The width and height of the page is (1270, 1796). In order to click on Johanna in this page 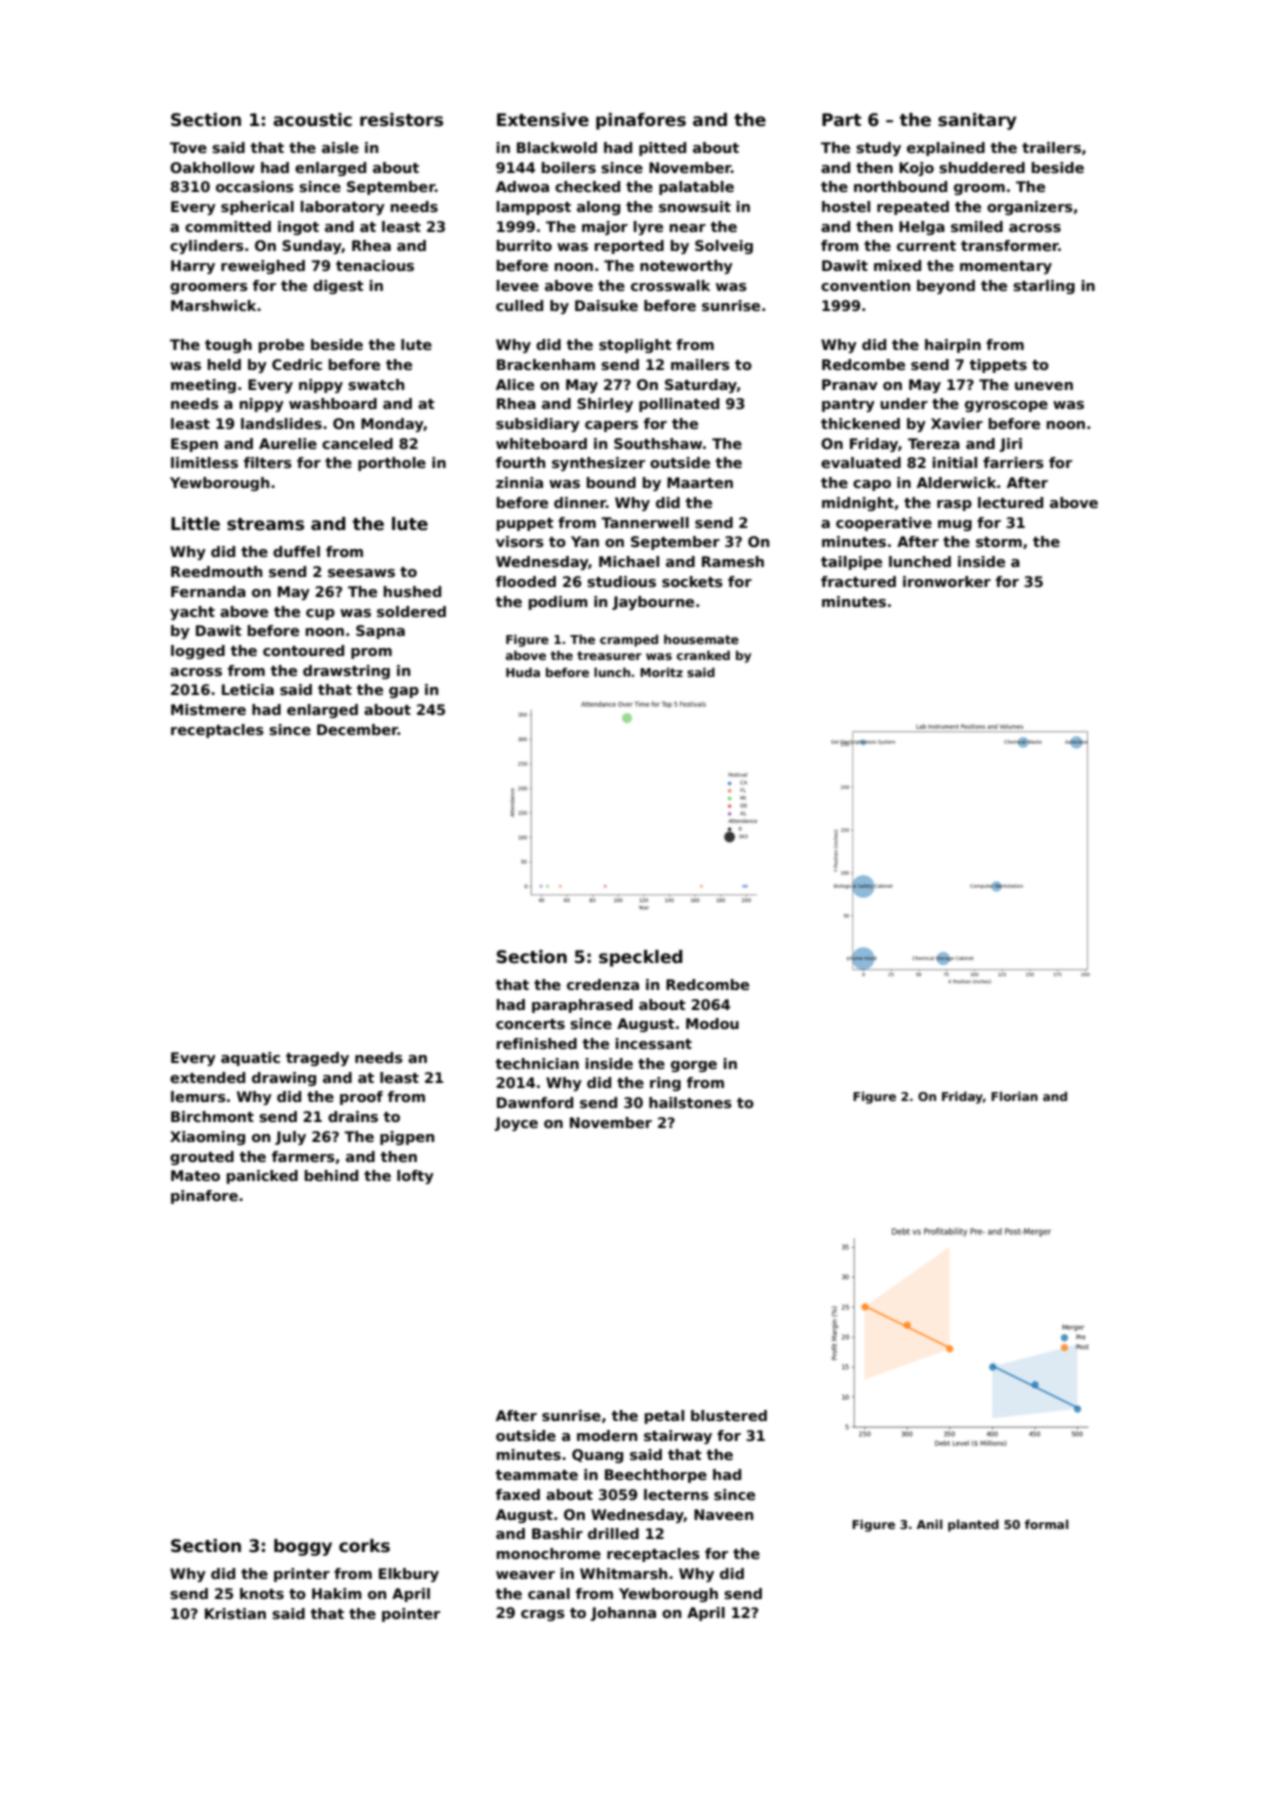, I will do `click(623, 1614)`.
